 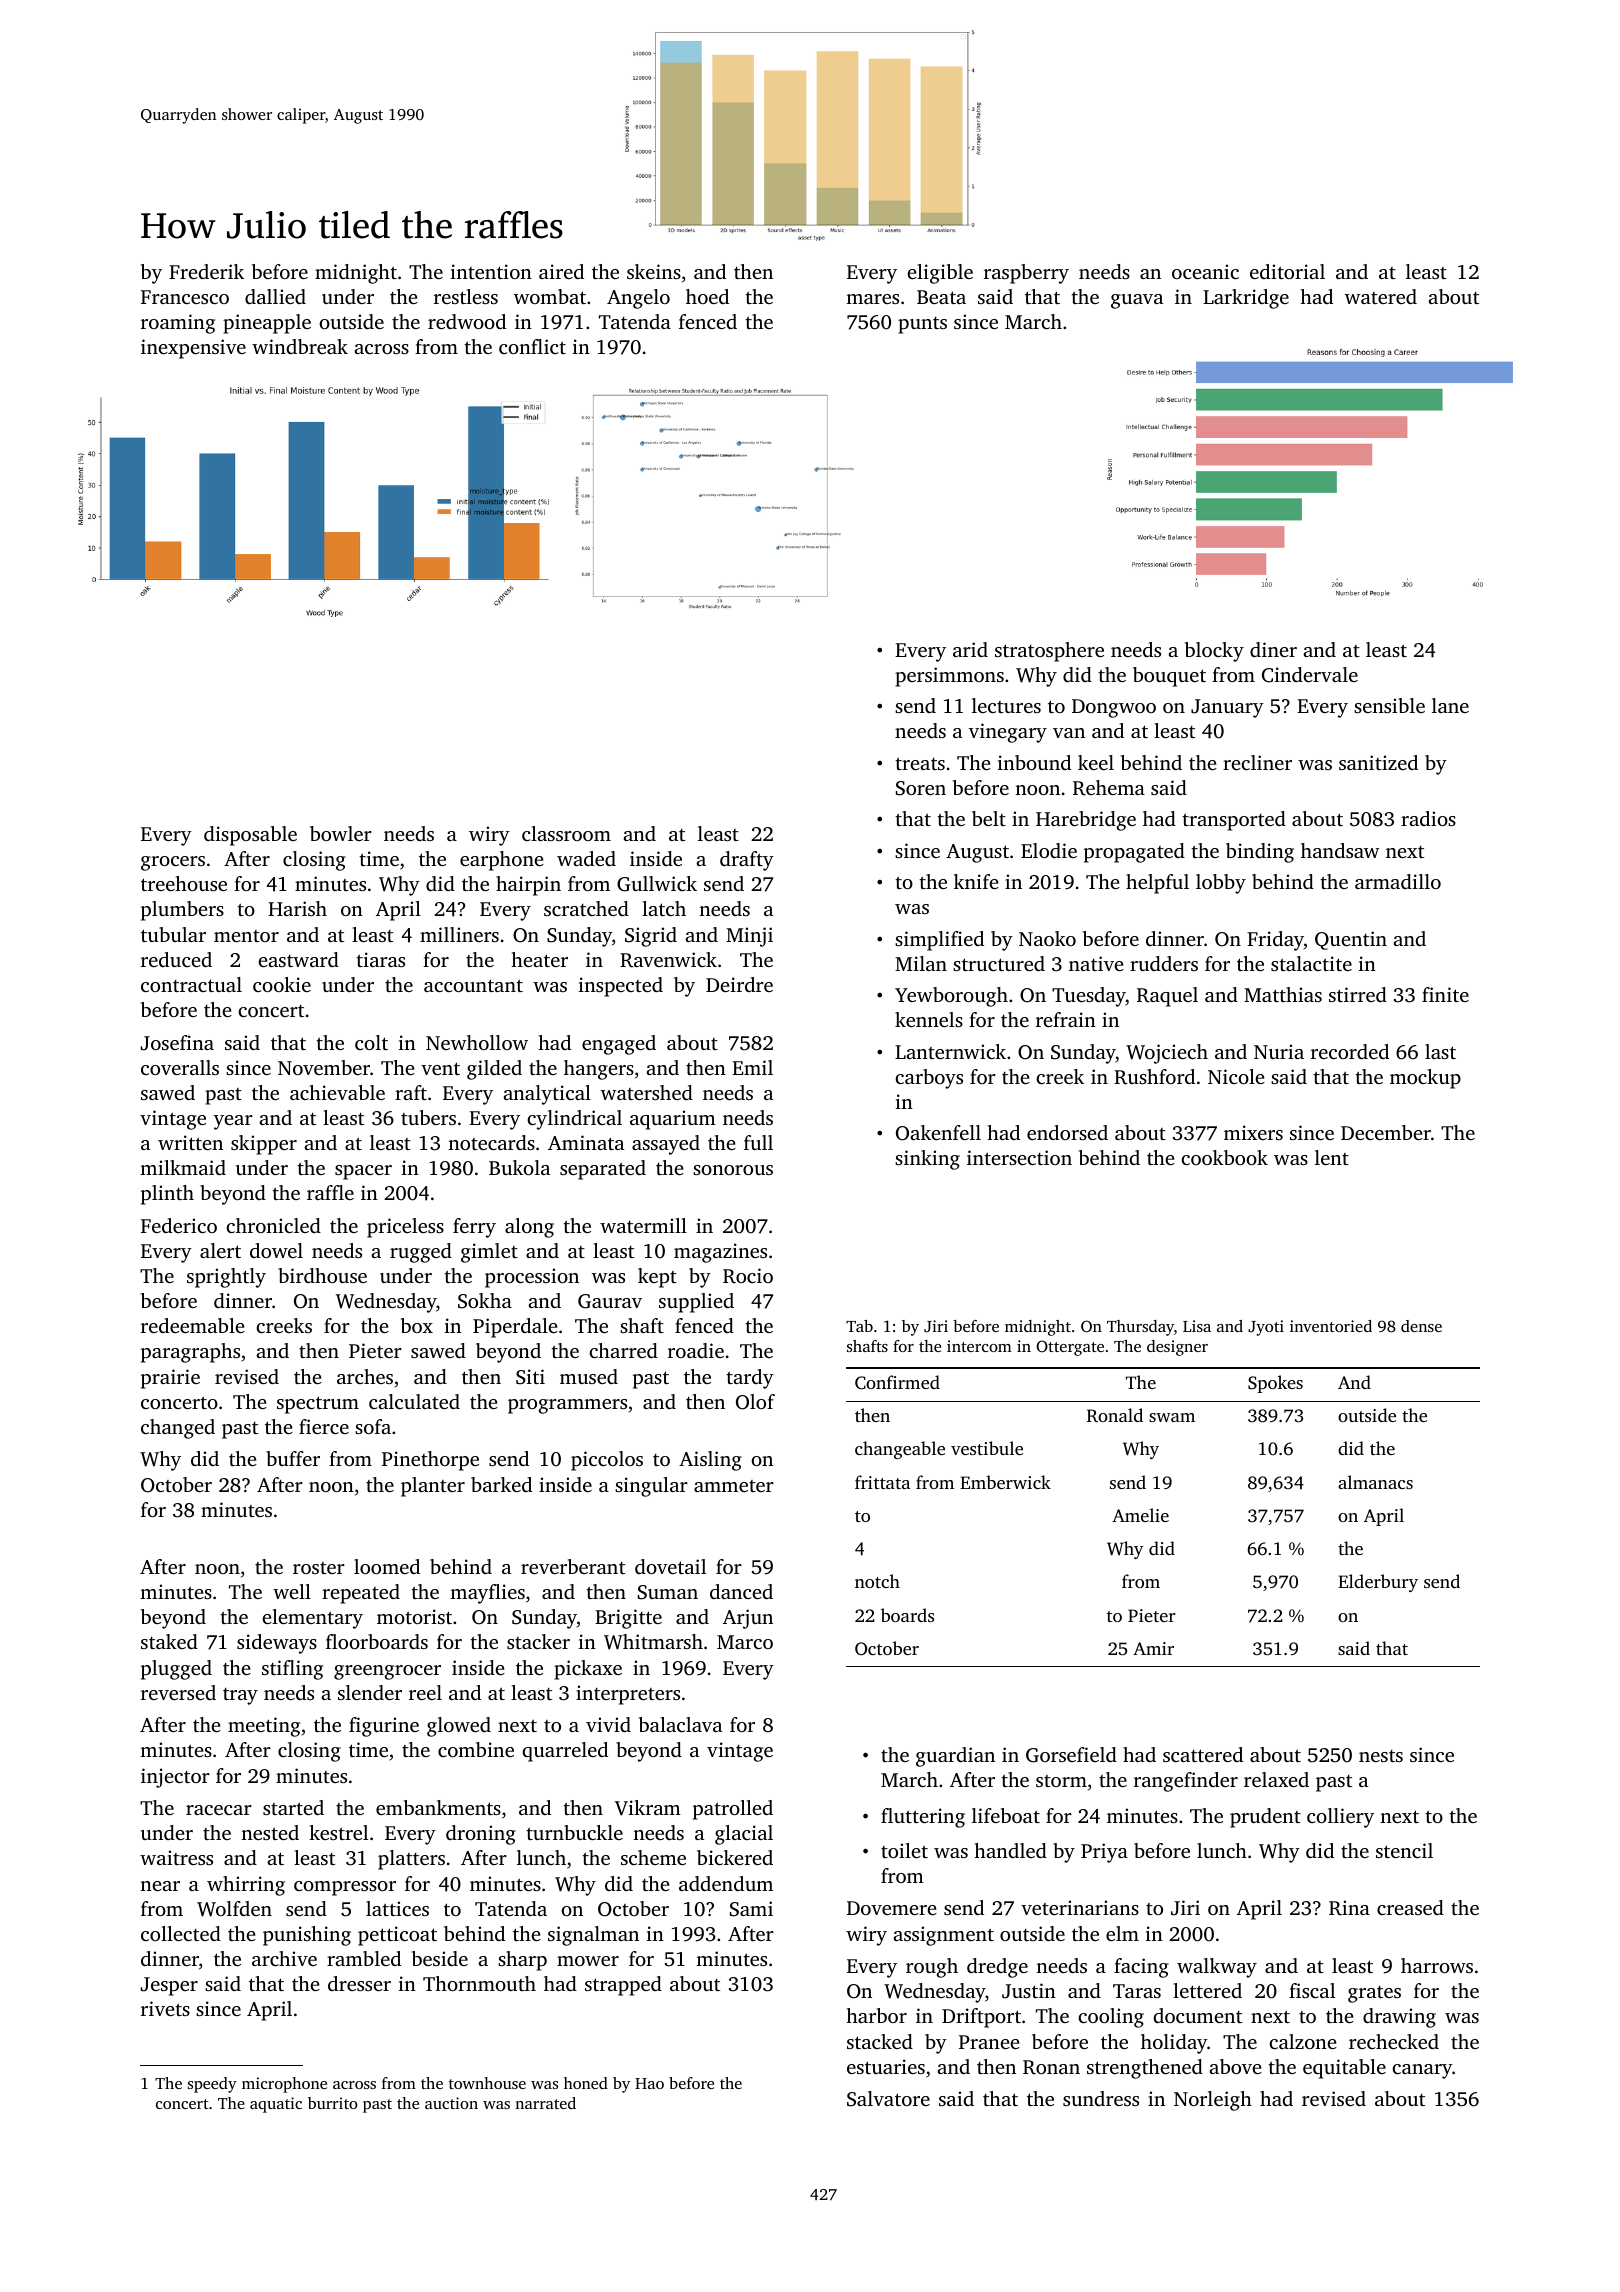 I want to click on milliners, so click(x=459, y=934).
